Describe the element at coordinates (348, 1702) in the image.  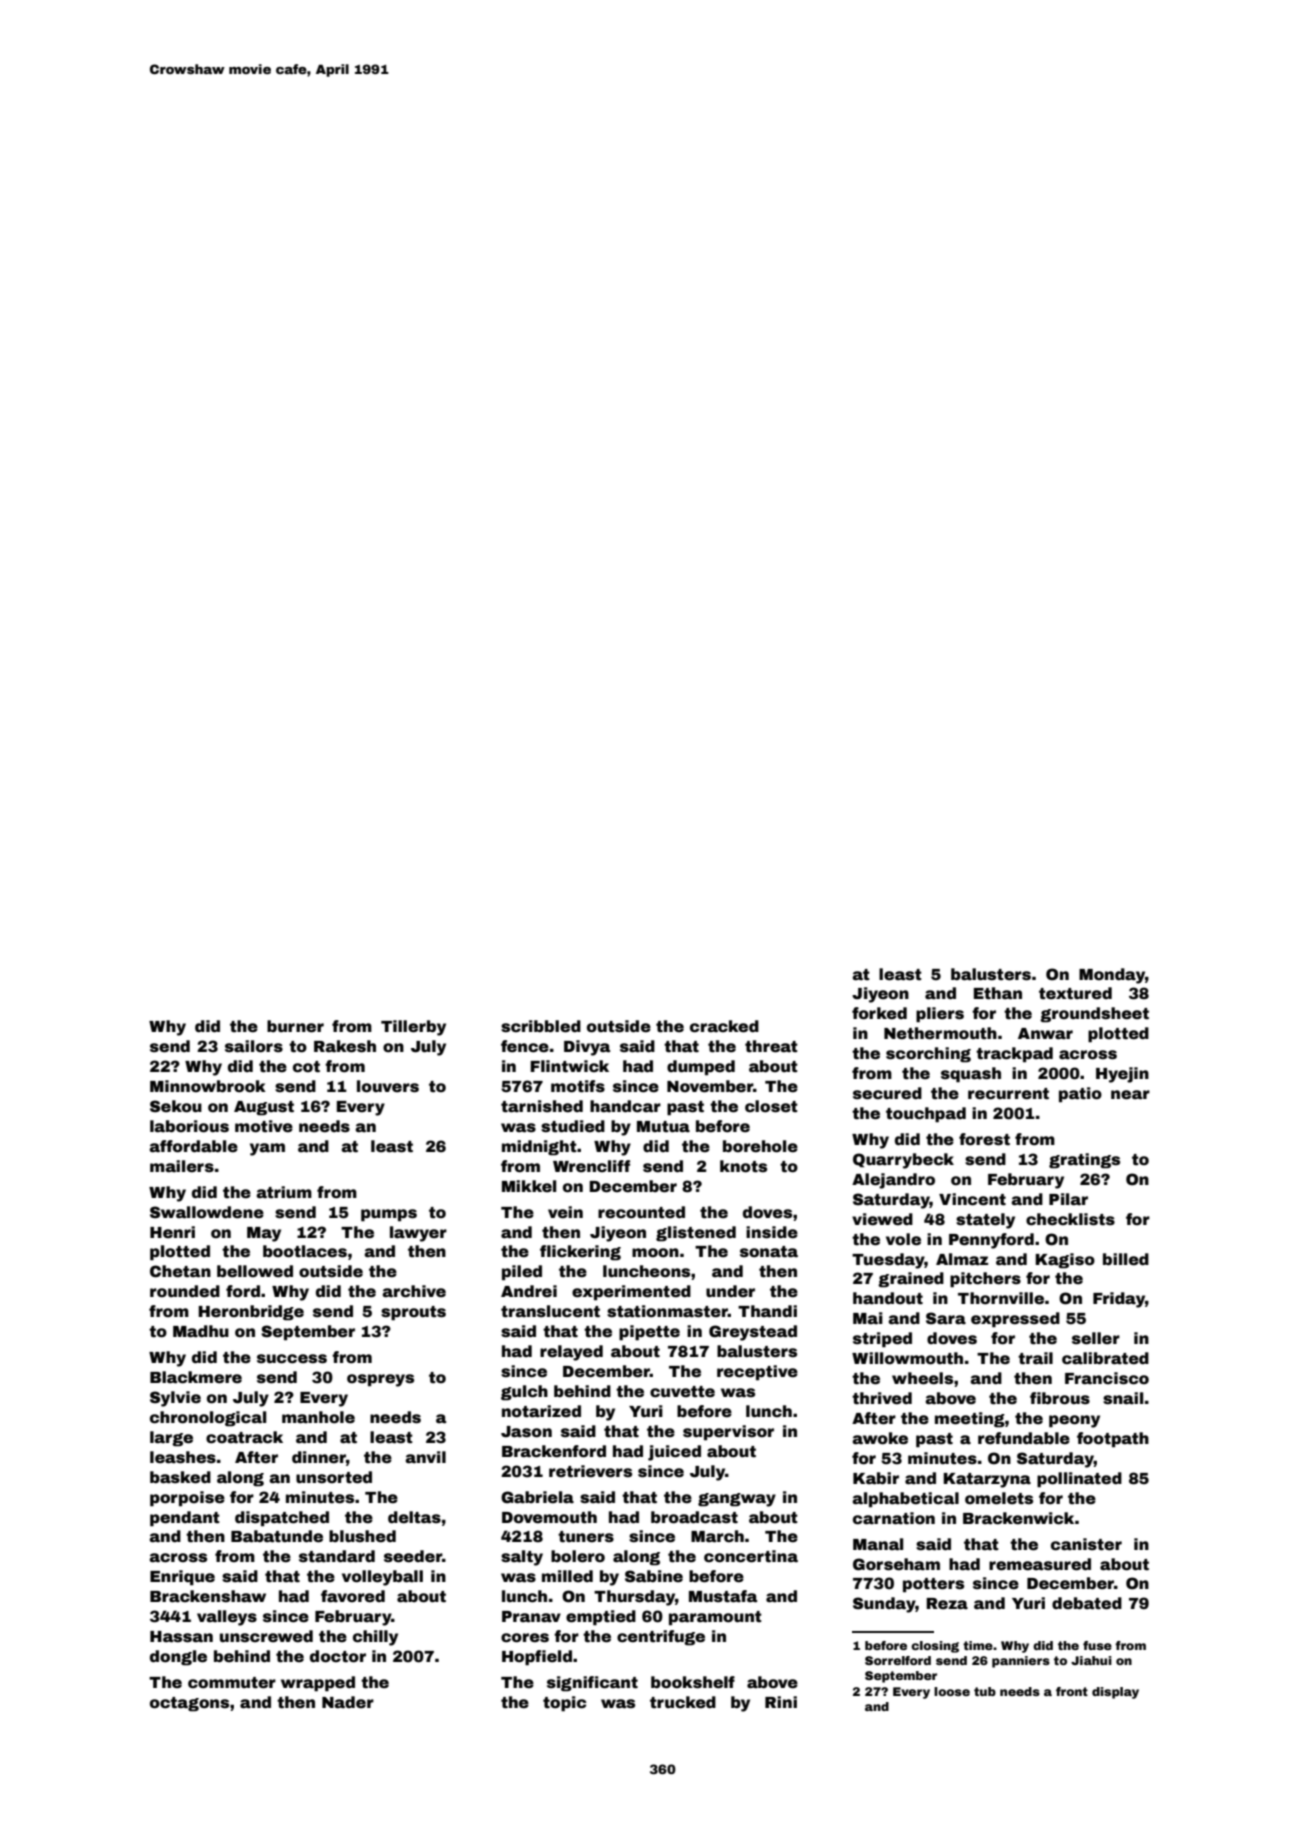
I see `Nader` at that location.
